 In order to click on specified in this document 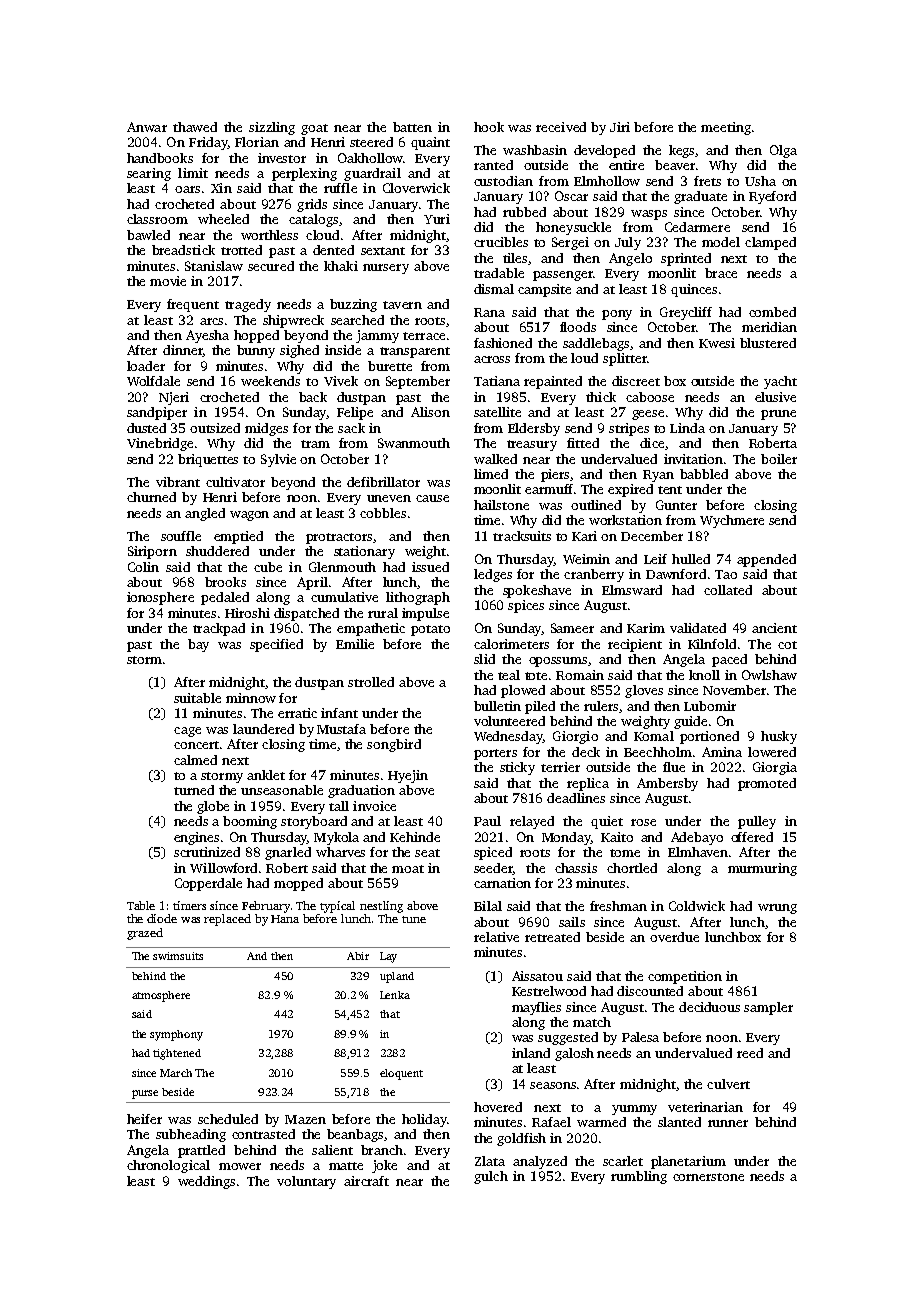, I will do `click(276, 645)`.
